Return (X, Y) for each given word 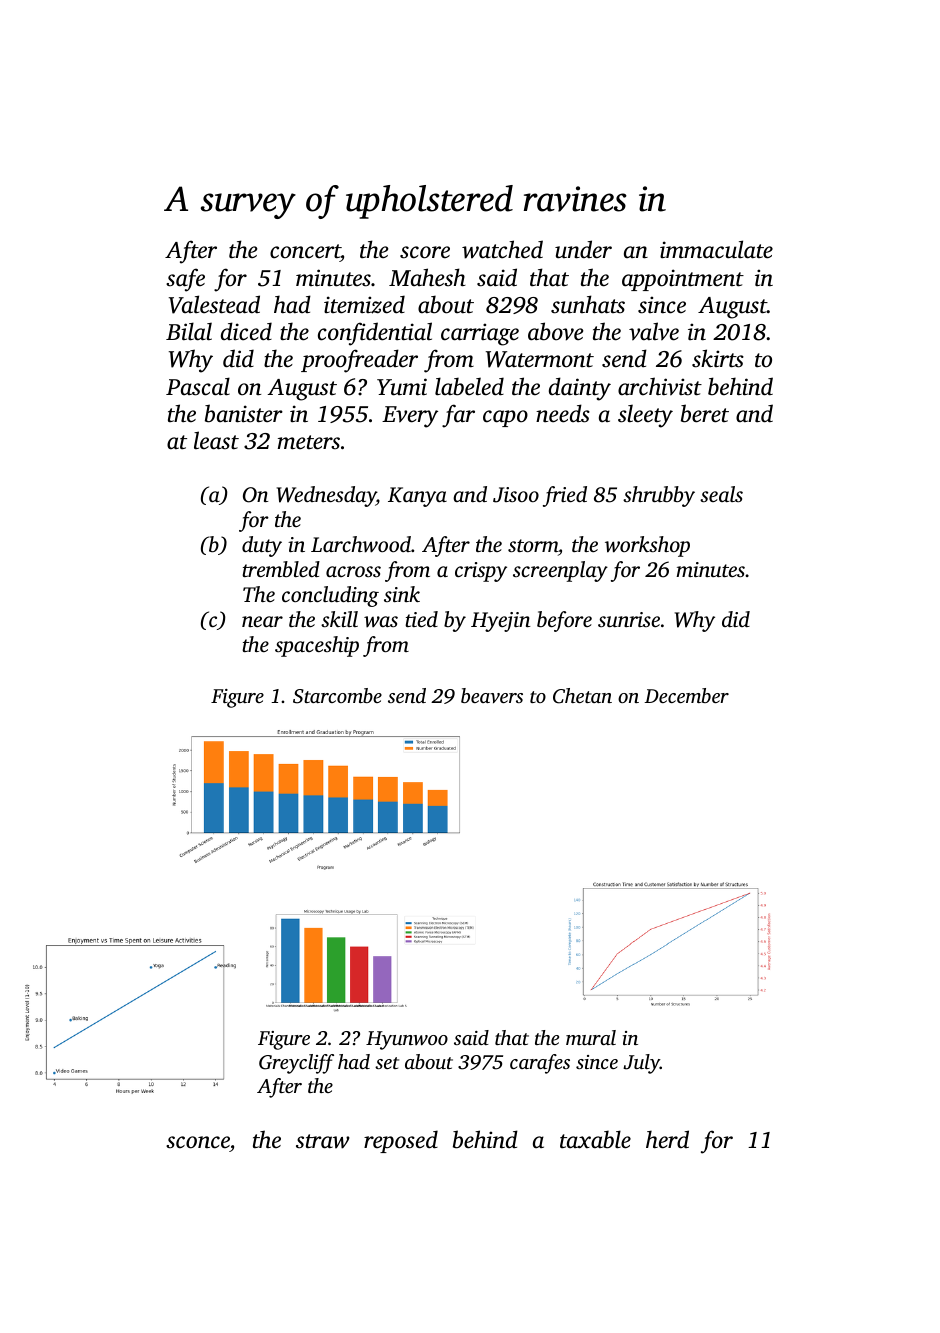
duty (262, 546)
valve (654, 331)
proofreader (359, 361)
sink (402, 594)
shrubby (659, 496)
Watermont (540, 359)
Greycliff (296, 1064)
